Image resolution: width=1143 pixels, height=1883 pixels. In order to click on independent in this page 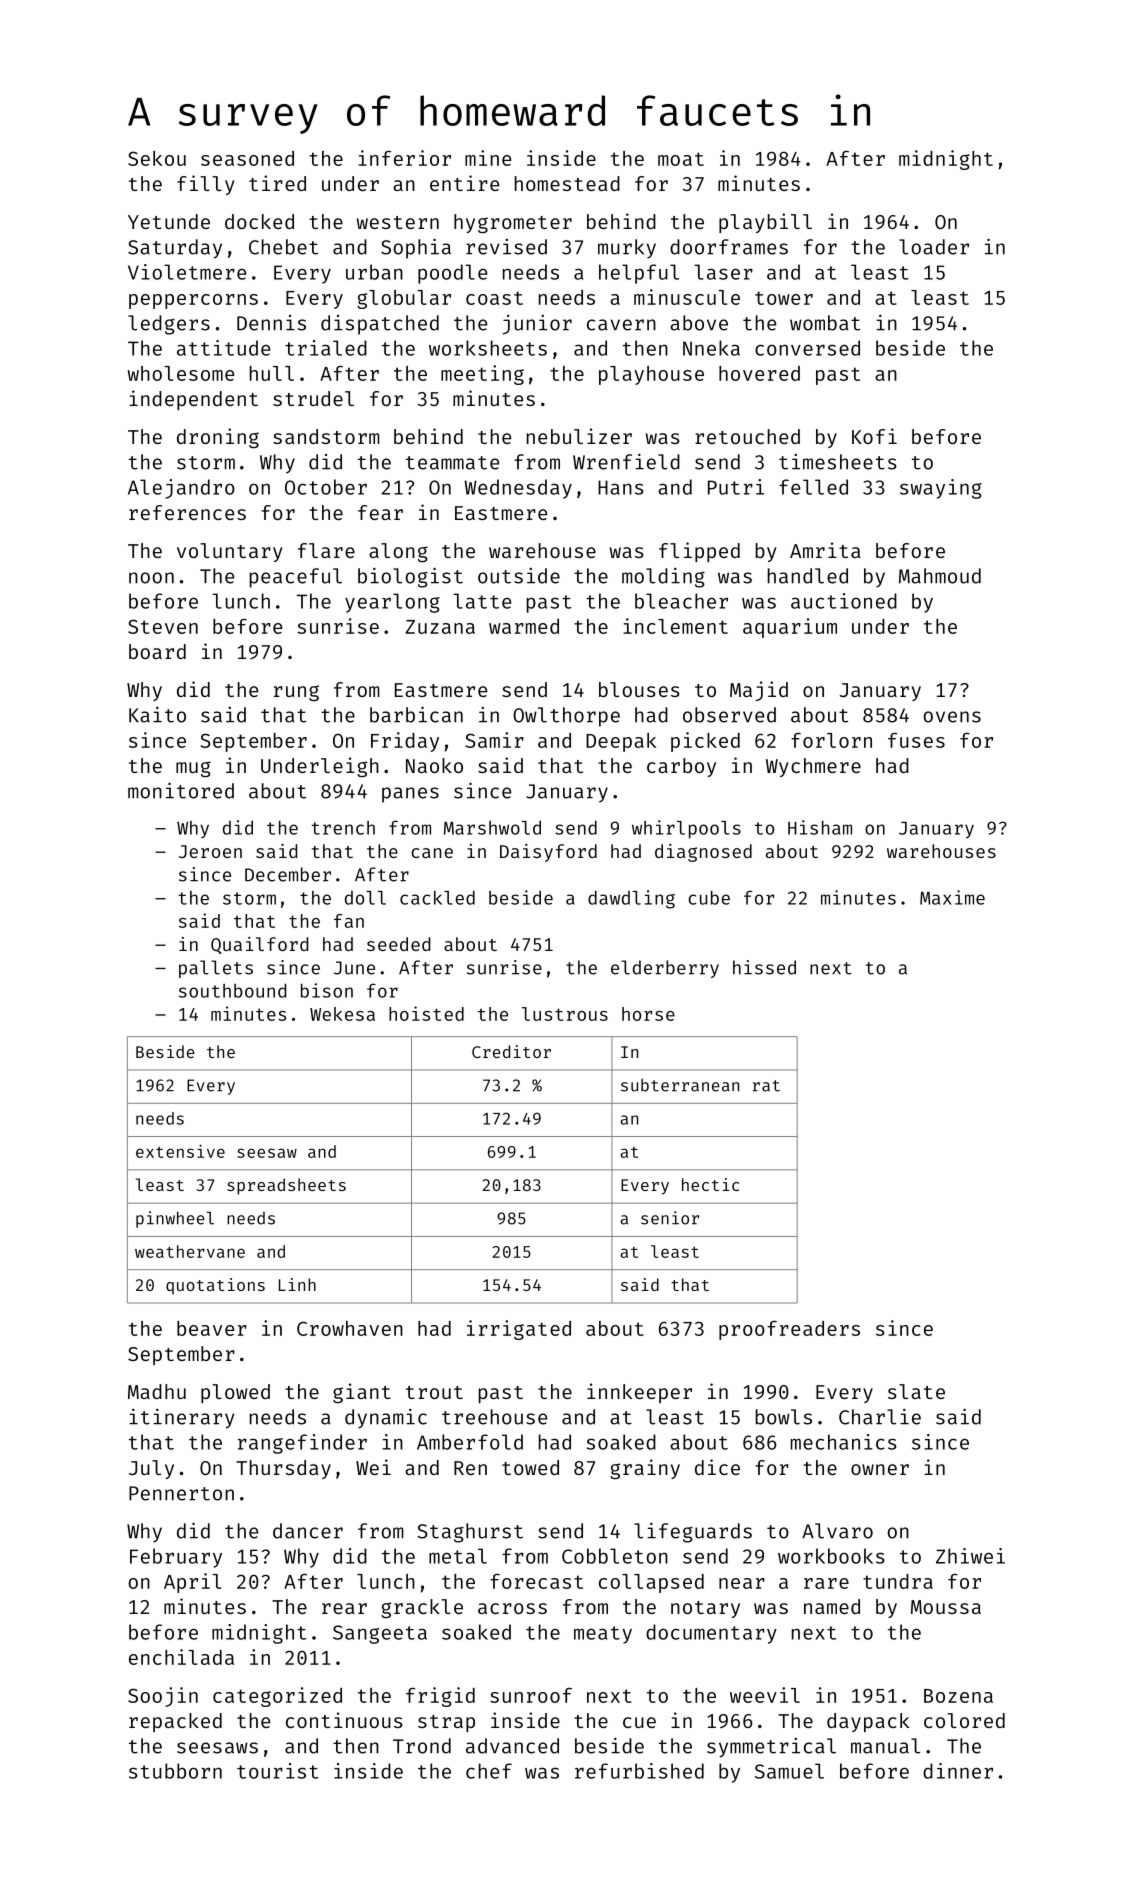, I will do `click(193, 400)`.
